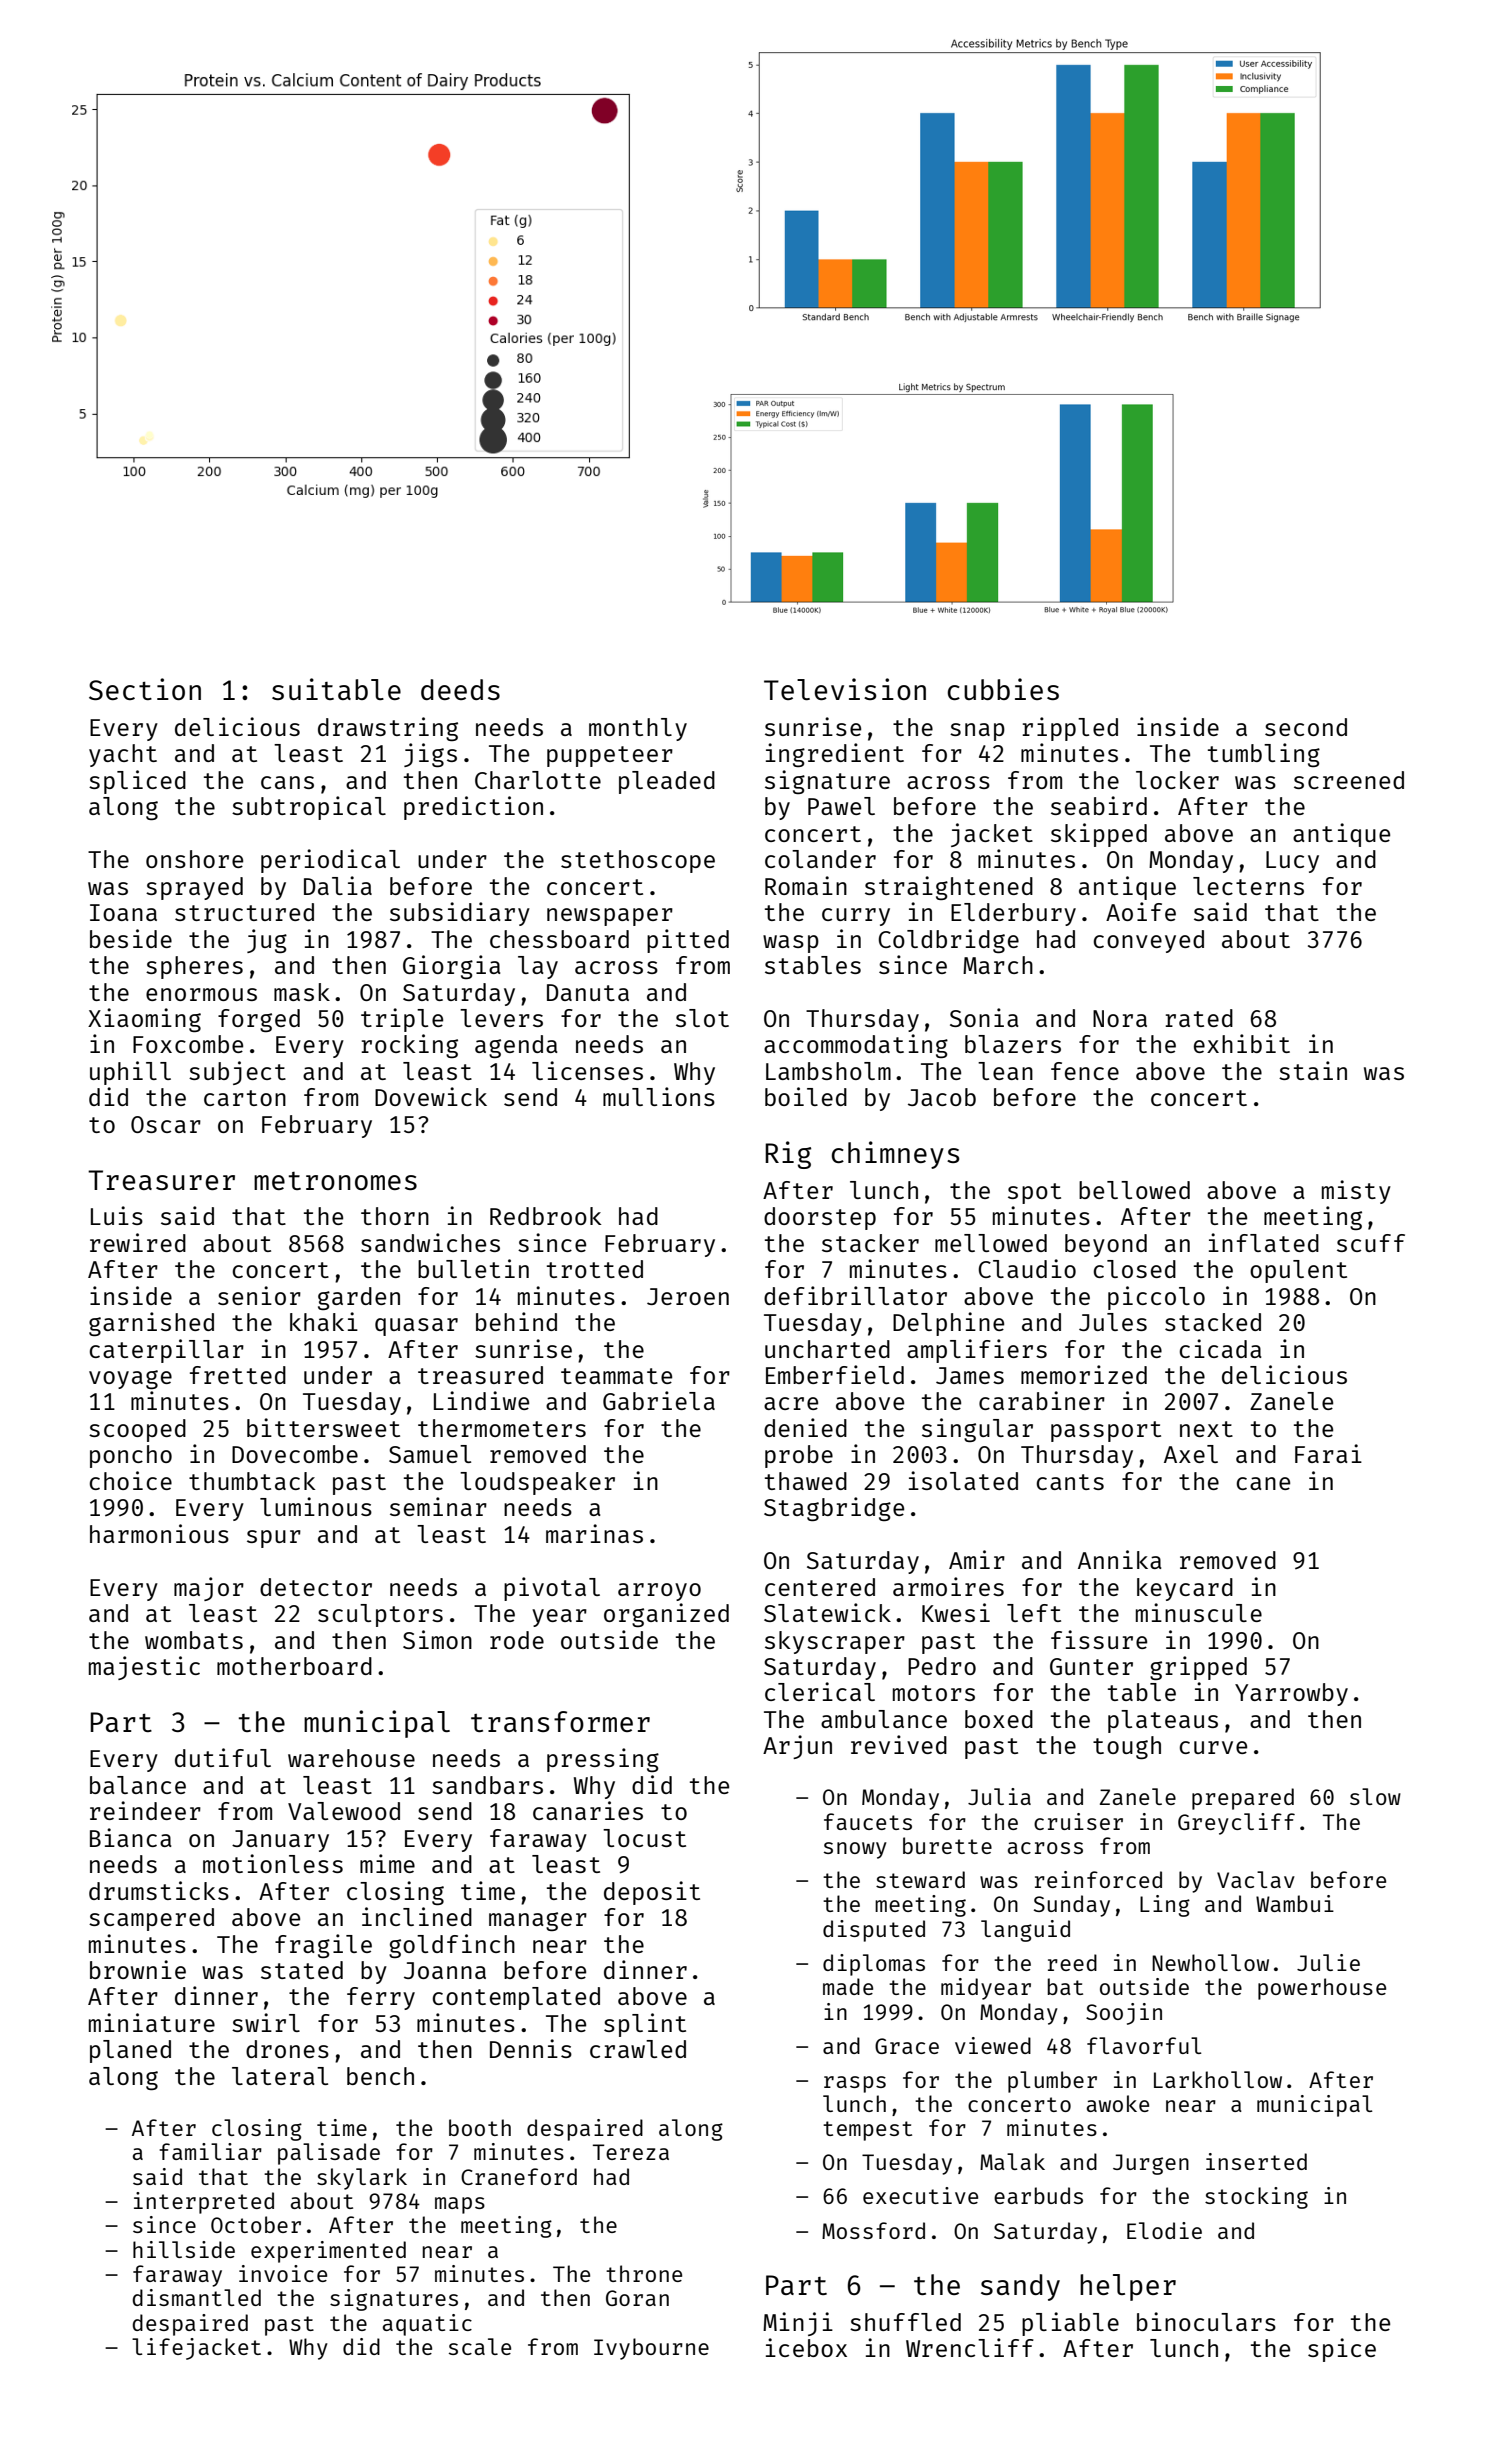 The image size is (1496, 2464). What do you see at coordinates (1070, 729) in the screenshot?
I see `rippled` at bounding box center [1070, 729].
